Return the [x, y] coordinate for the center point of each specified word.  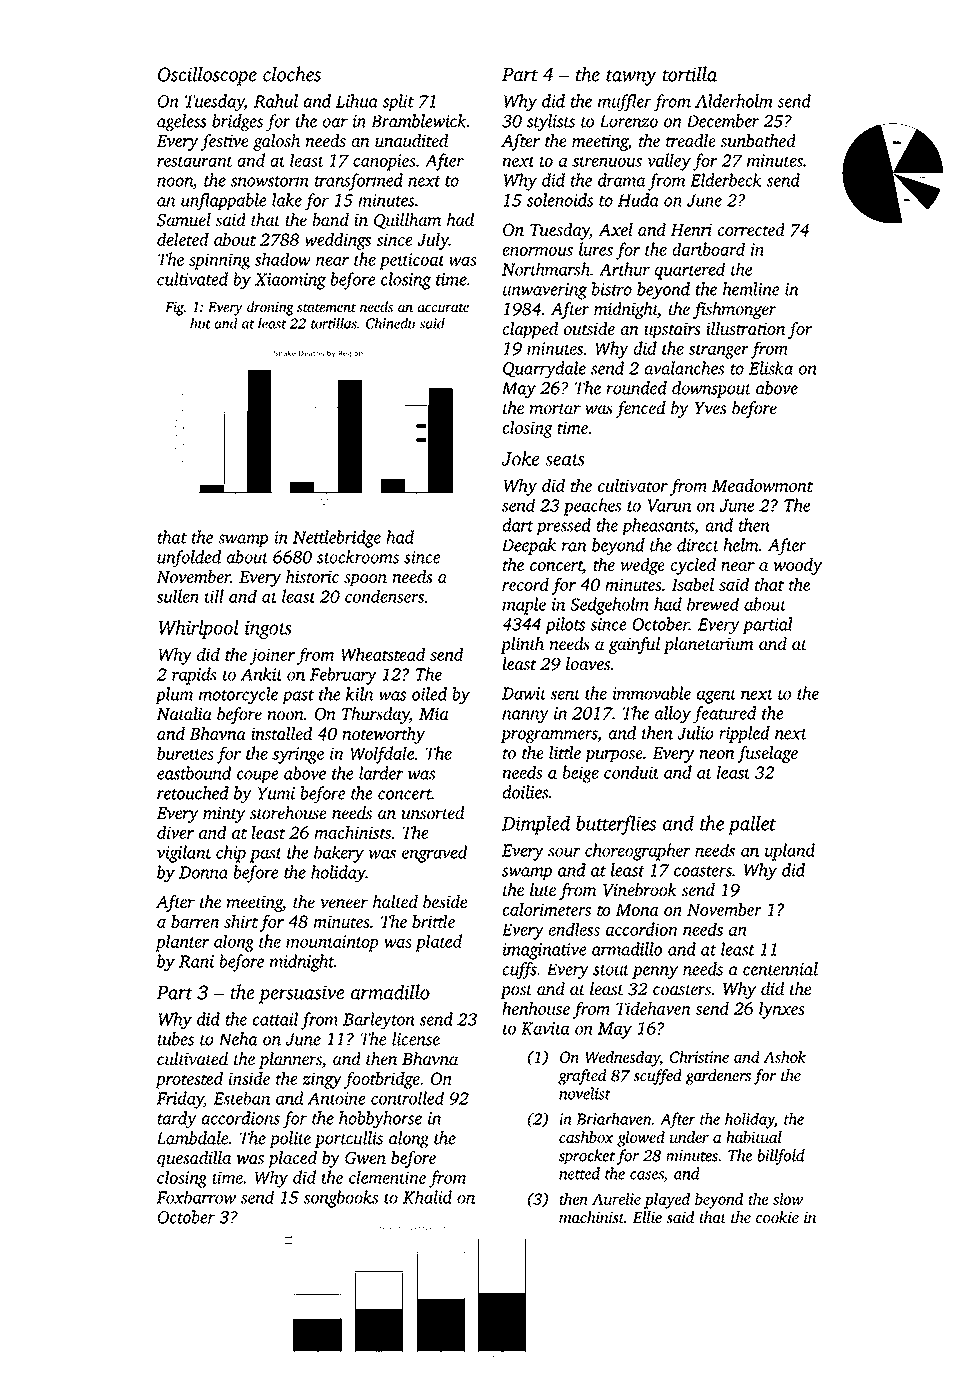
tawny [631, 77]
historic [312, 576]
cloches [292, 74]
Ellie [647, 1217]
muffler [625, 103]
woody [797, 566]
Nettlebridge [337, 539]
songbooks [341, 1199]
